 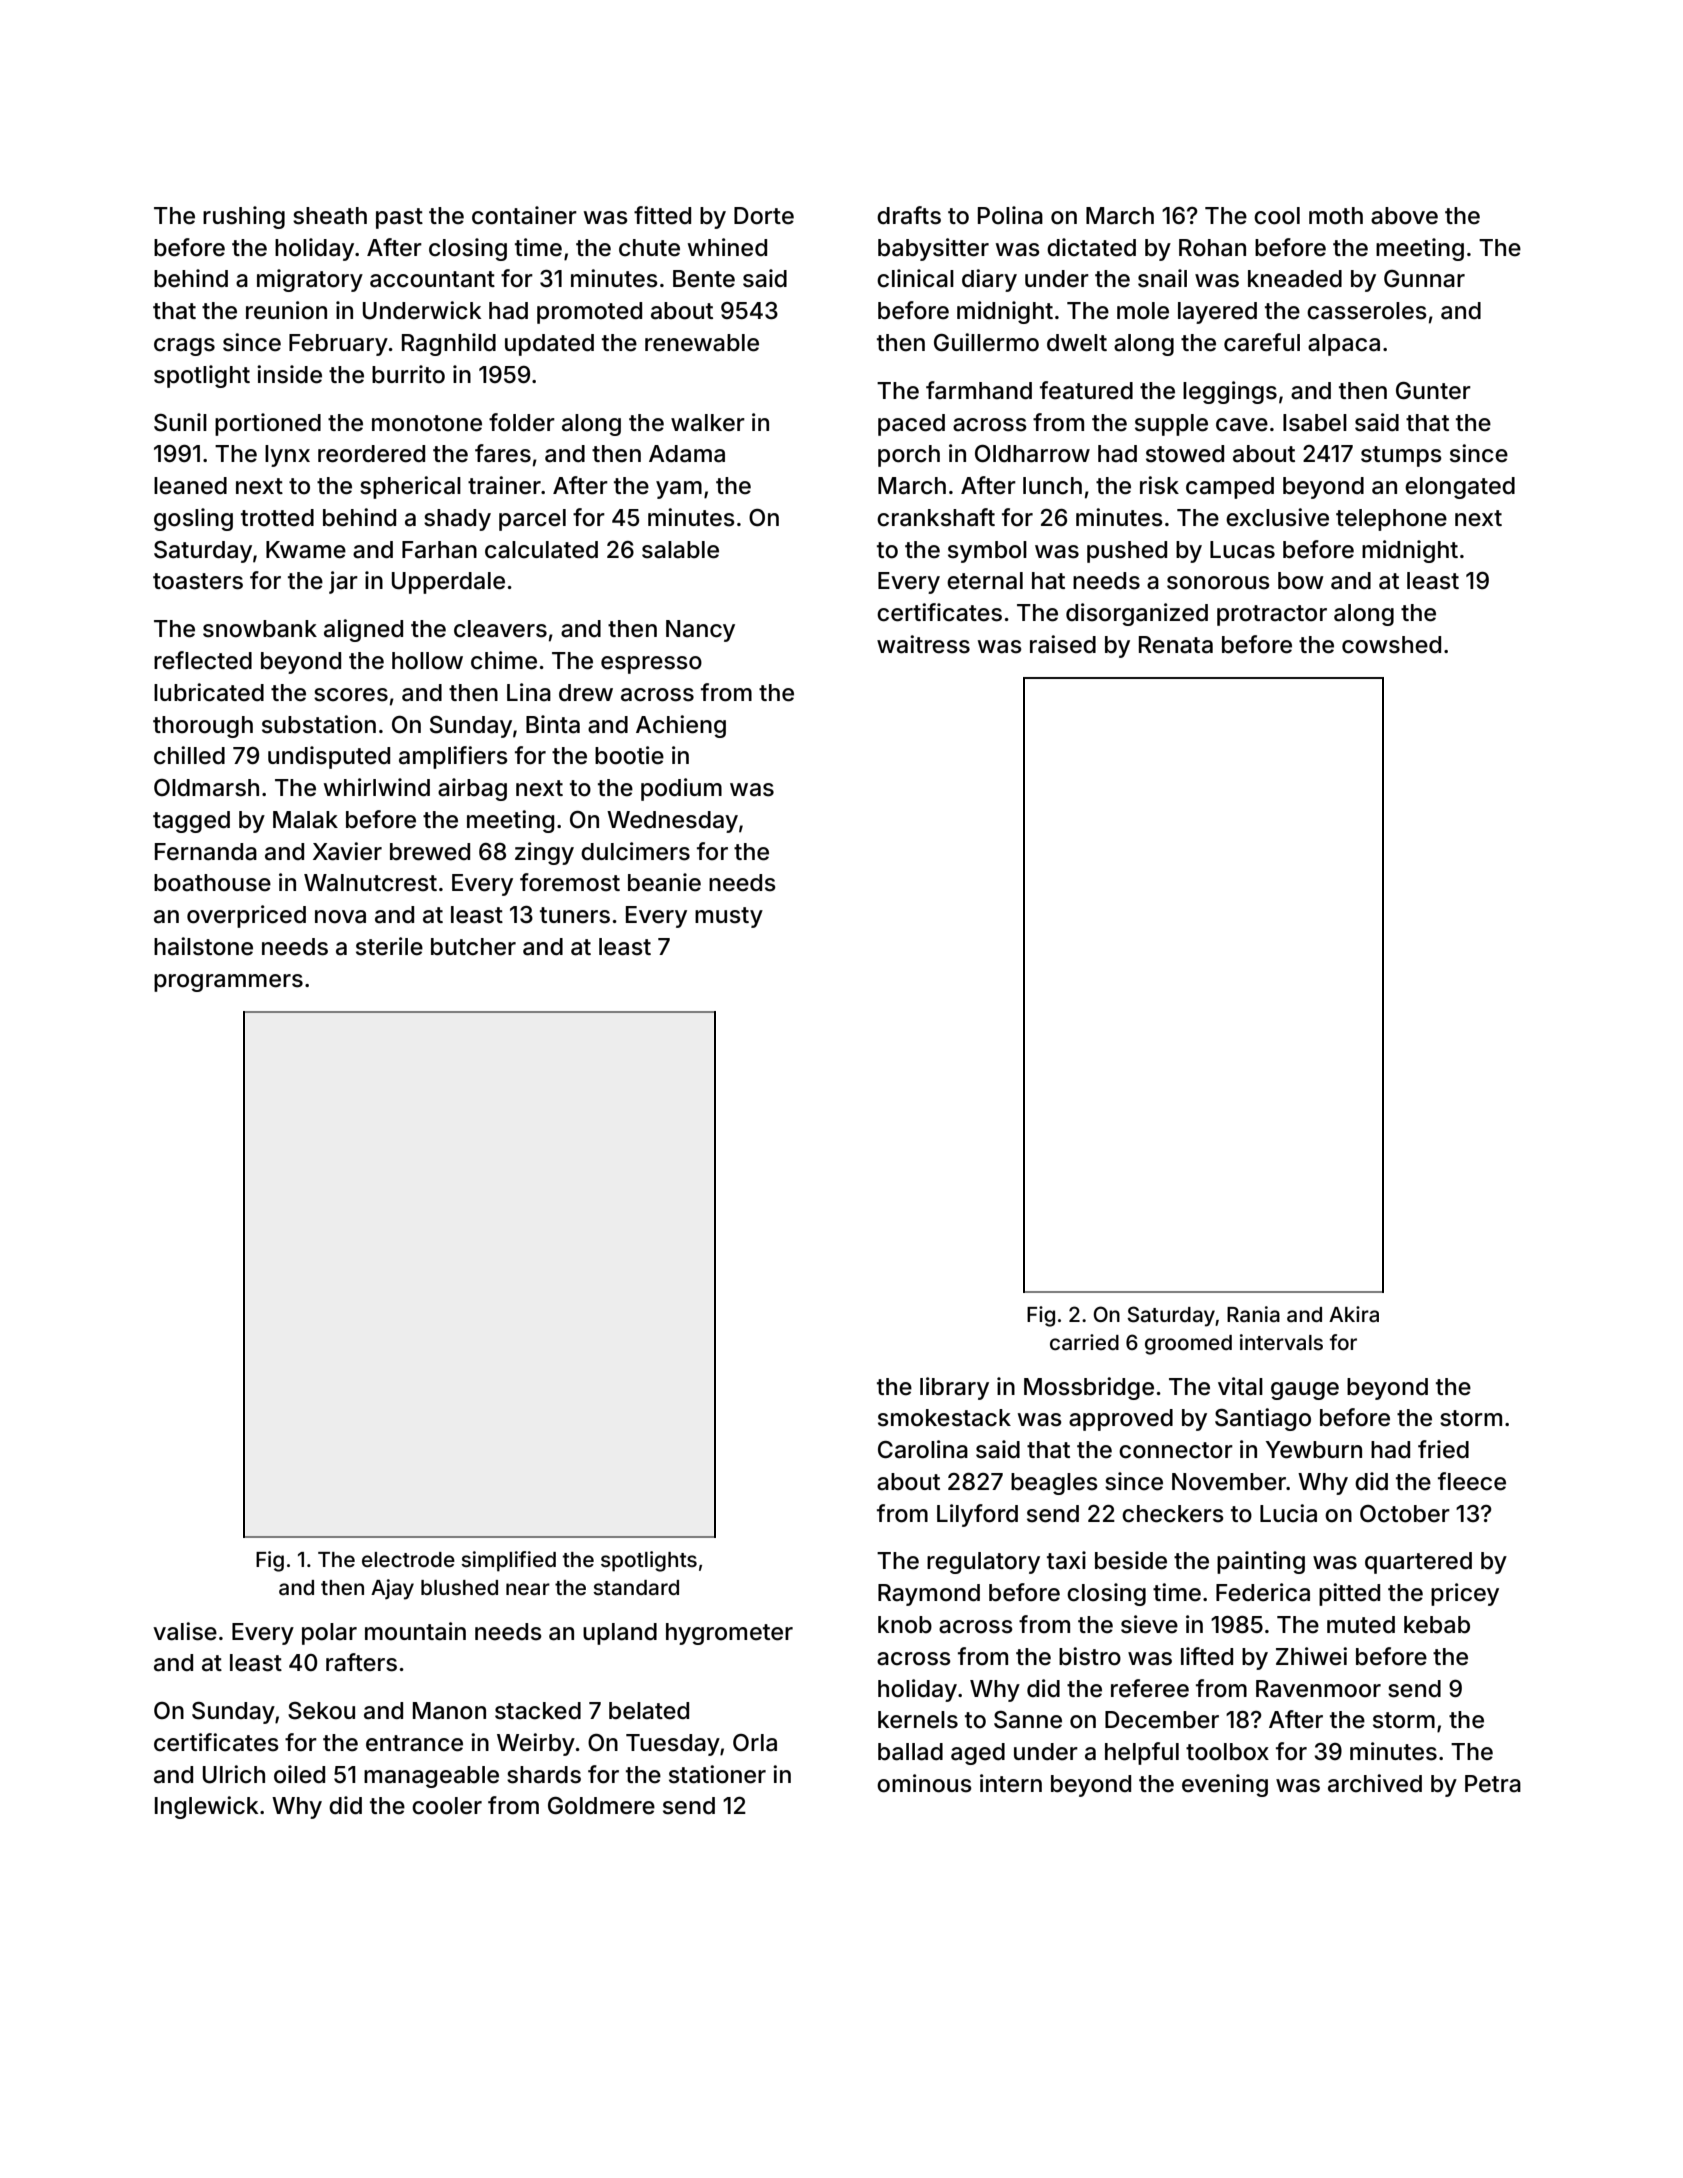 What do you see at coordinates (909, 215) in the screenshot?
I see `drafts` at bounding box center [909, 215].
